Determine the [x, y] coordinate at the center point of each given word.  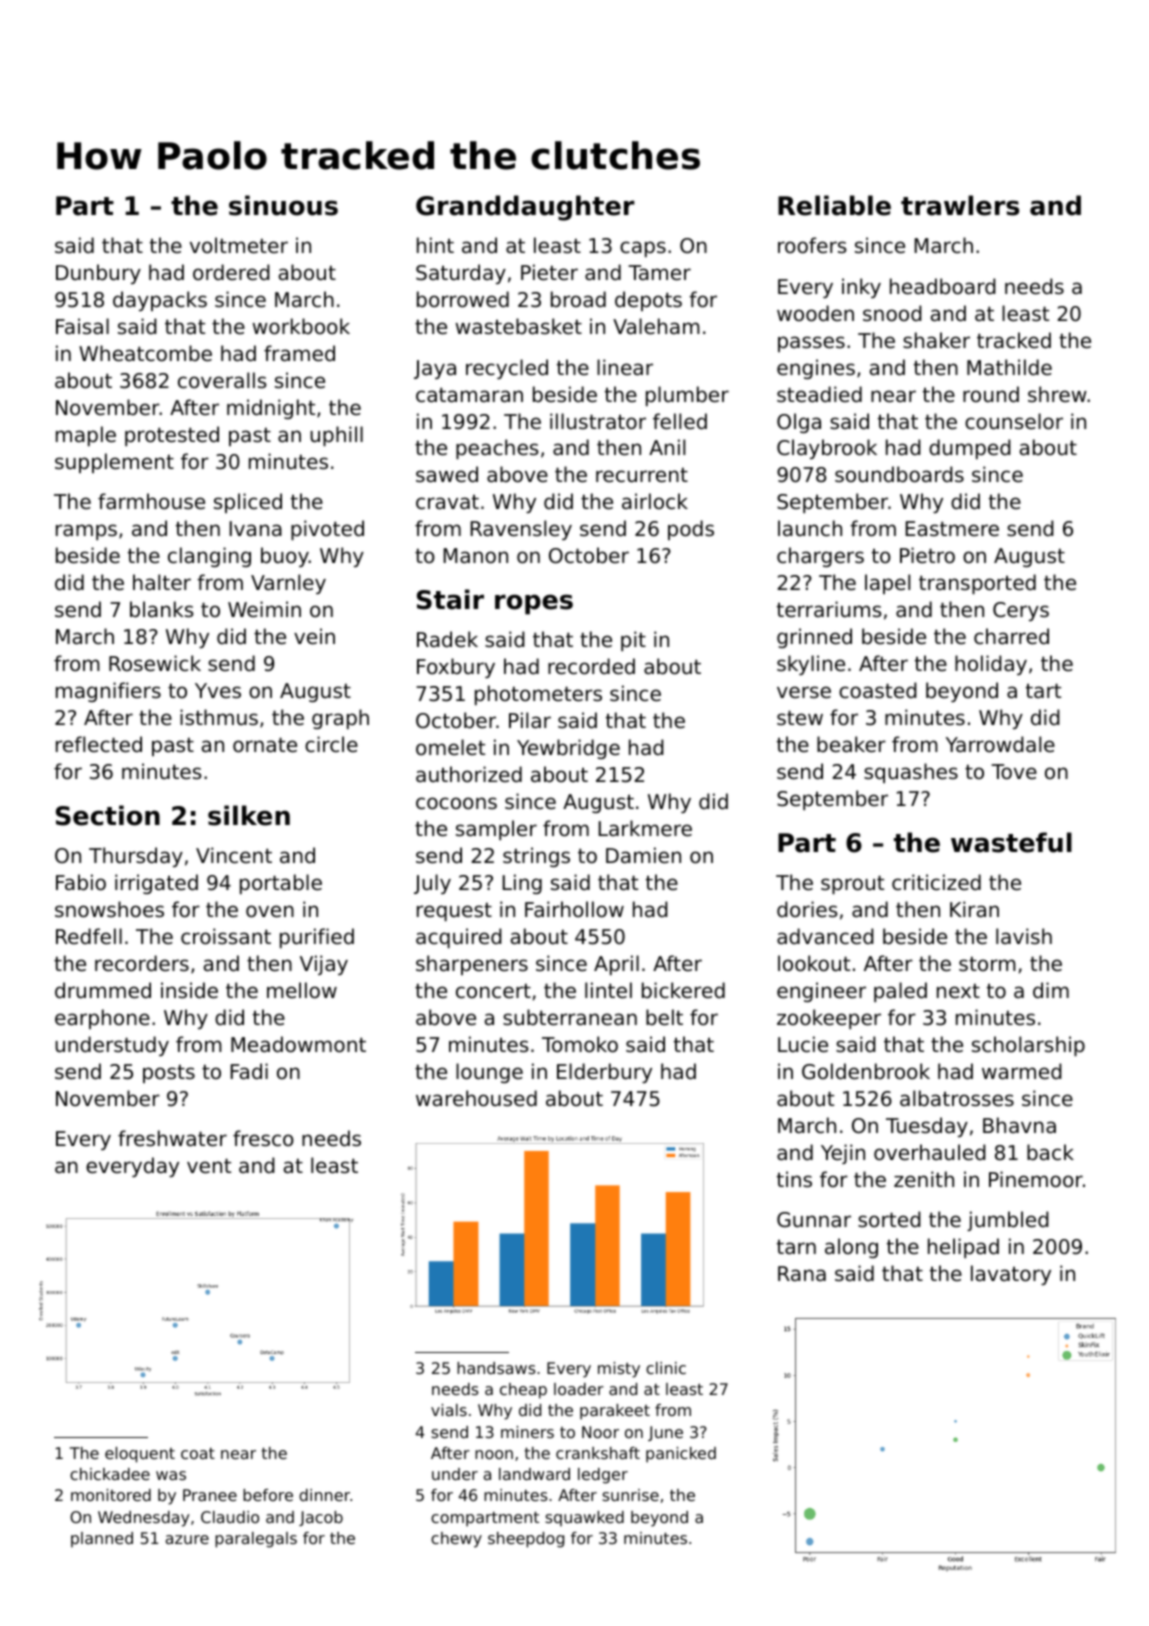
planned [102, 1540]
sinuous [283, 205]
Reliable [834, 205]
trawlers [960, 205]
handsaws [496, 1368]
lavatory [1011, 1275]
